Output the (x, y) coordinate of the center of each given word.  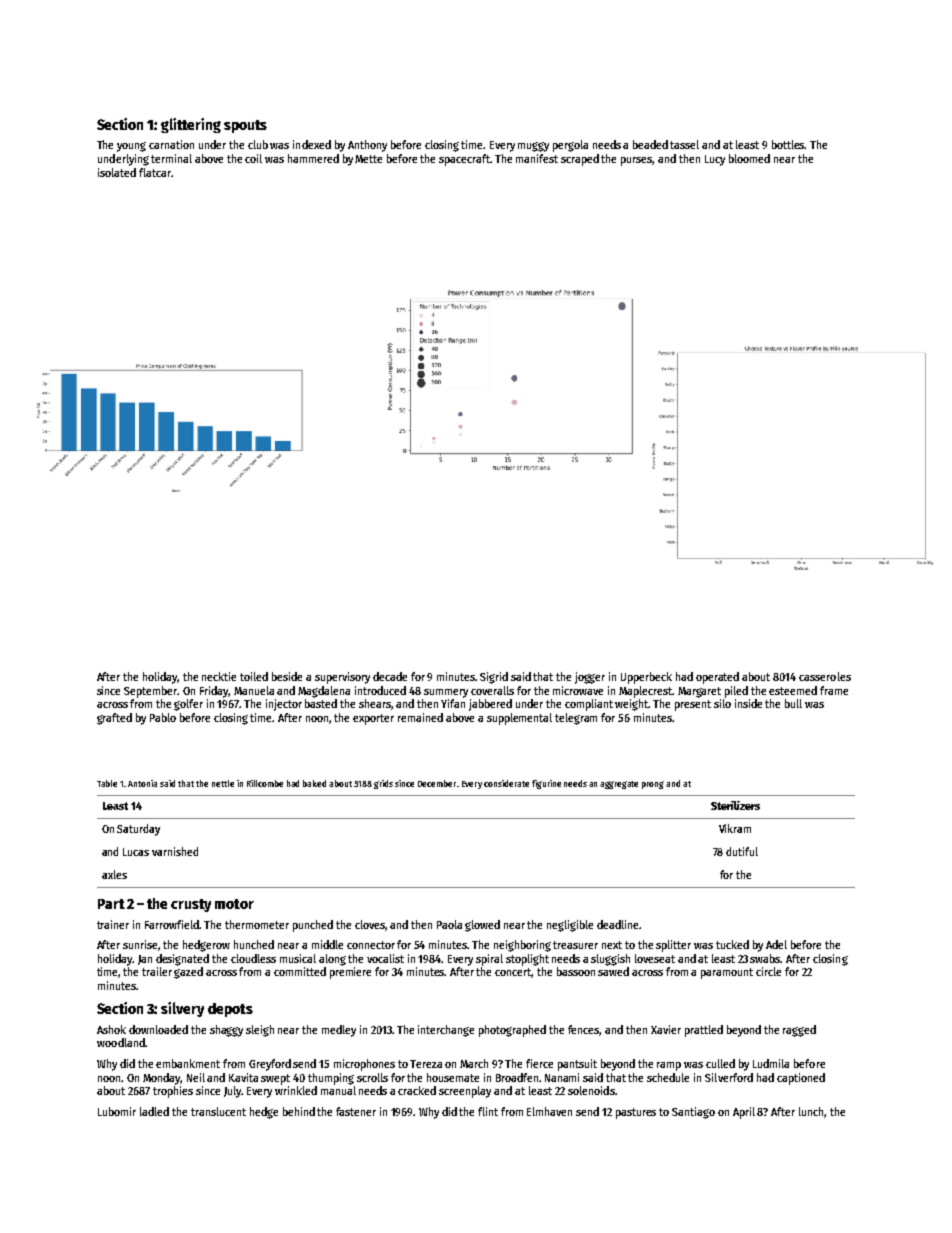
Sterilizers (735, 805)
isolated (117, 172)
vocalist (385, 958)
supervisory (342, 678)
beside (287, 676)
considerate (506, 783)
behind (299, 1111)
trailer (157, 971)
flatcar (155, 172)
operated (717, 678)
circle (768, 971)
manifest (537, 158)
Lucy (715, 160)
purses (637, 161)
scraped (580, 160)
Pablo (163, 717)
